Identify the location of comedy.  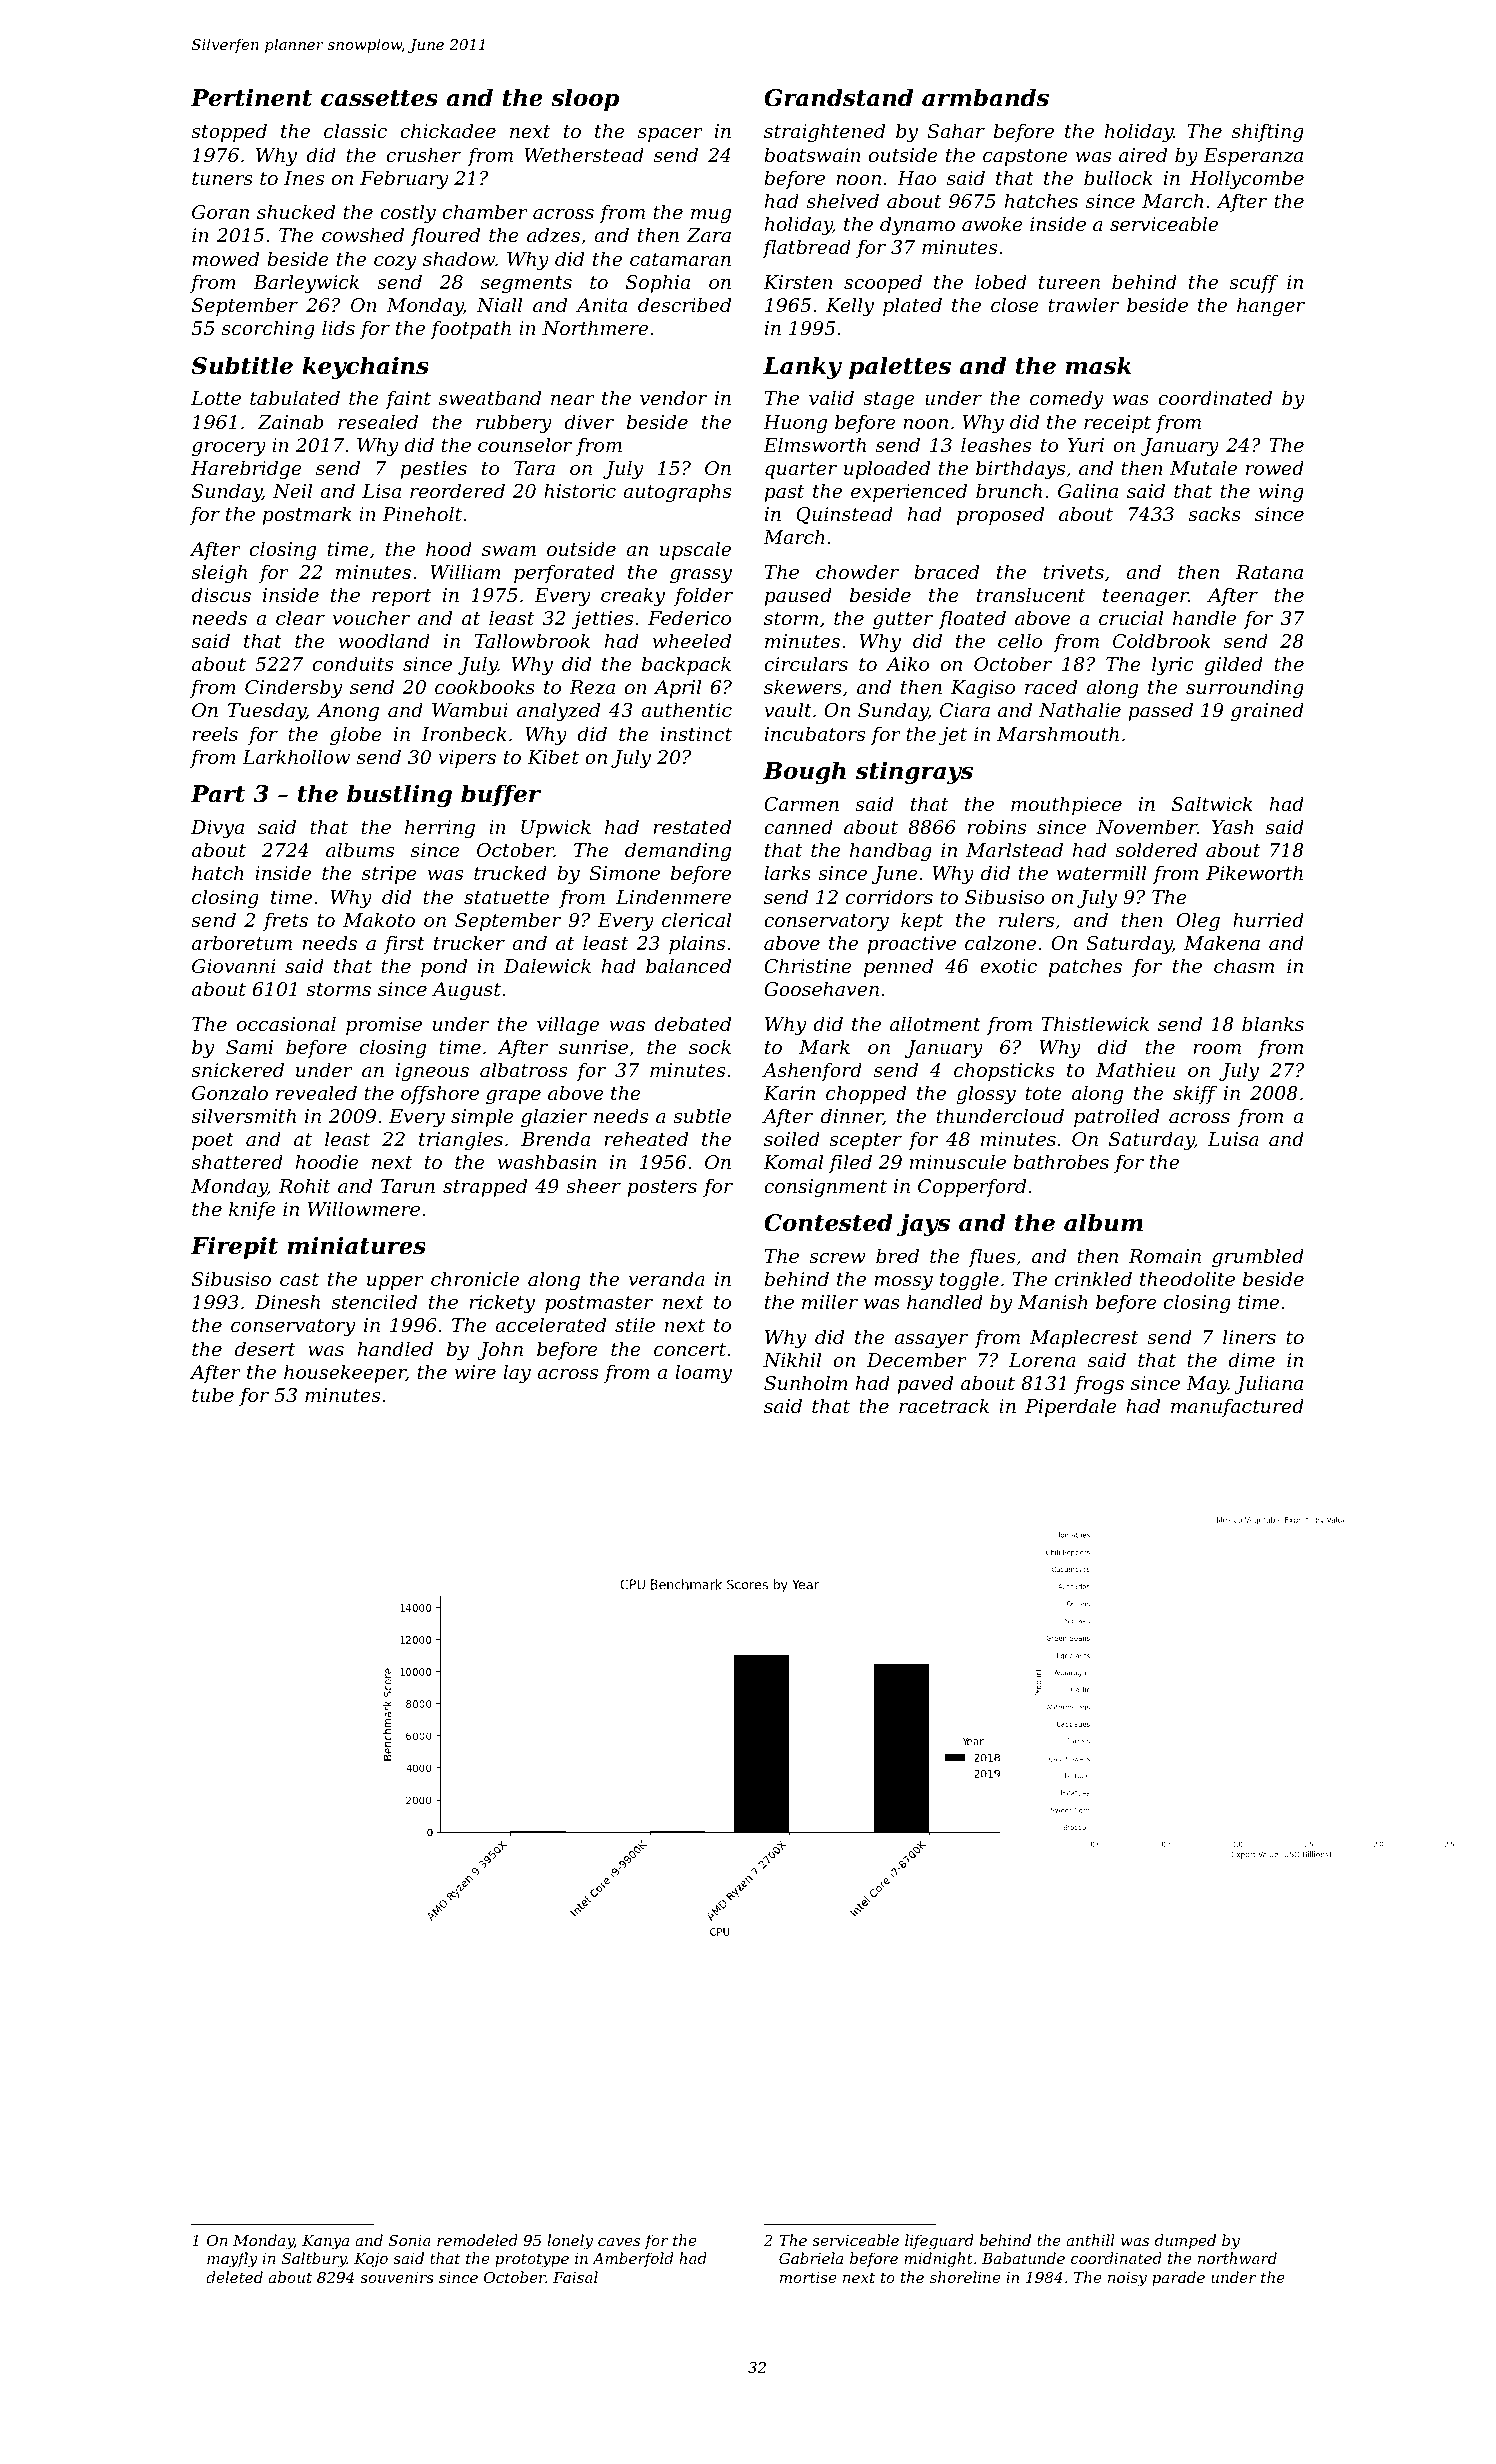
(1066, 399).
